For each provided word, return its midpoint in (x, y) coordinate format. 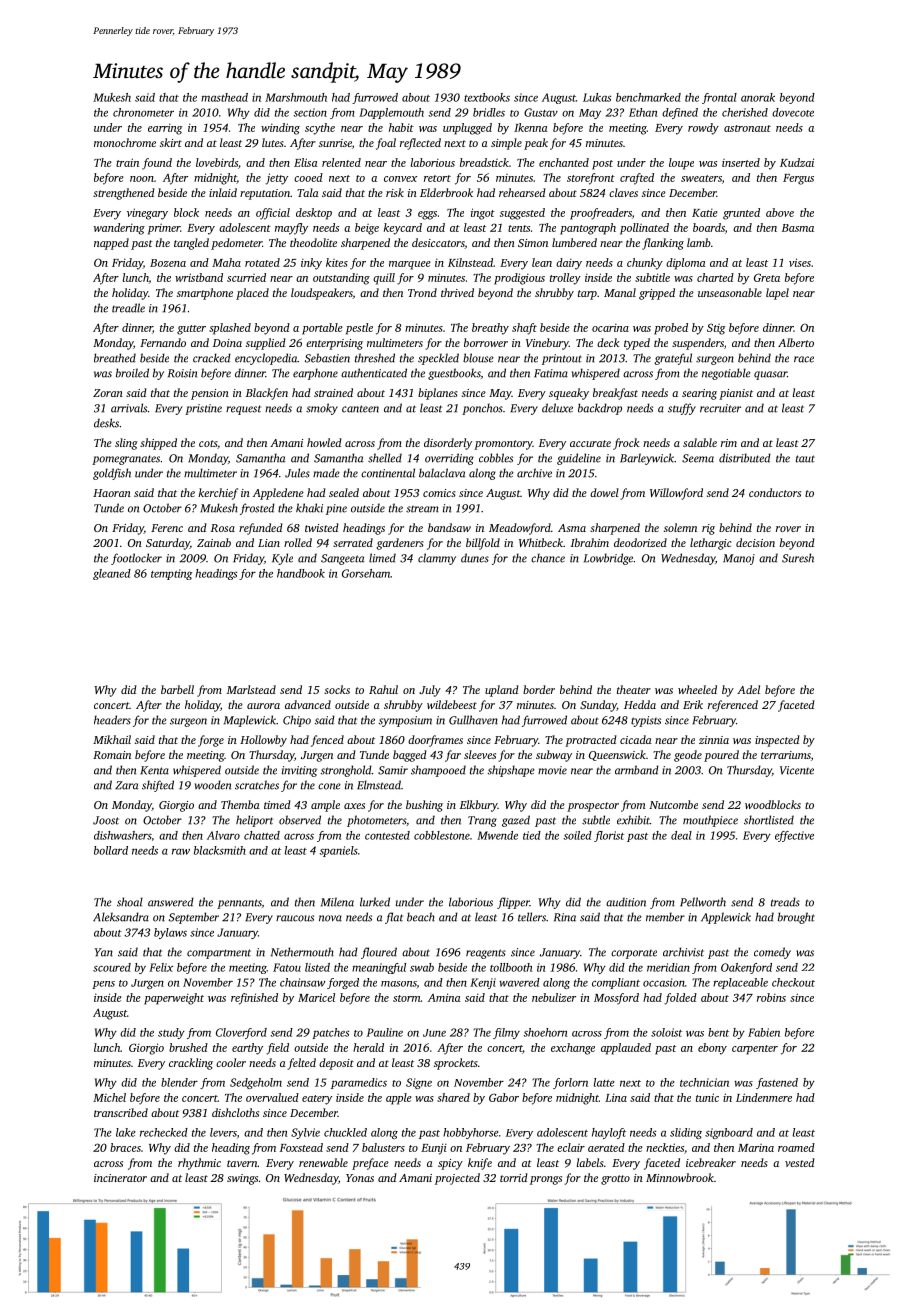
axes (354, 806)
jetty (276, 179)
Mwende (497, 835)
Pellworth (703, 902)
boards (709, 227)
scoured (112, 967)
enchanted (564, 162)
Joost (106, 820)
